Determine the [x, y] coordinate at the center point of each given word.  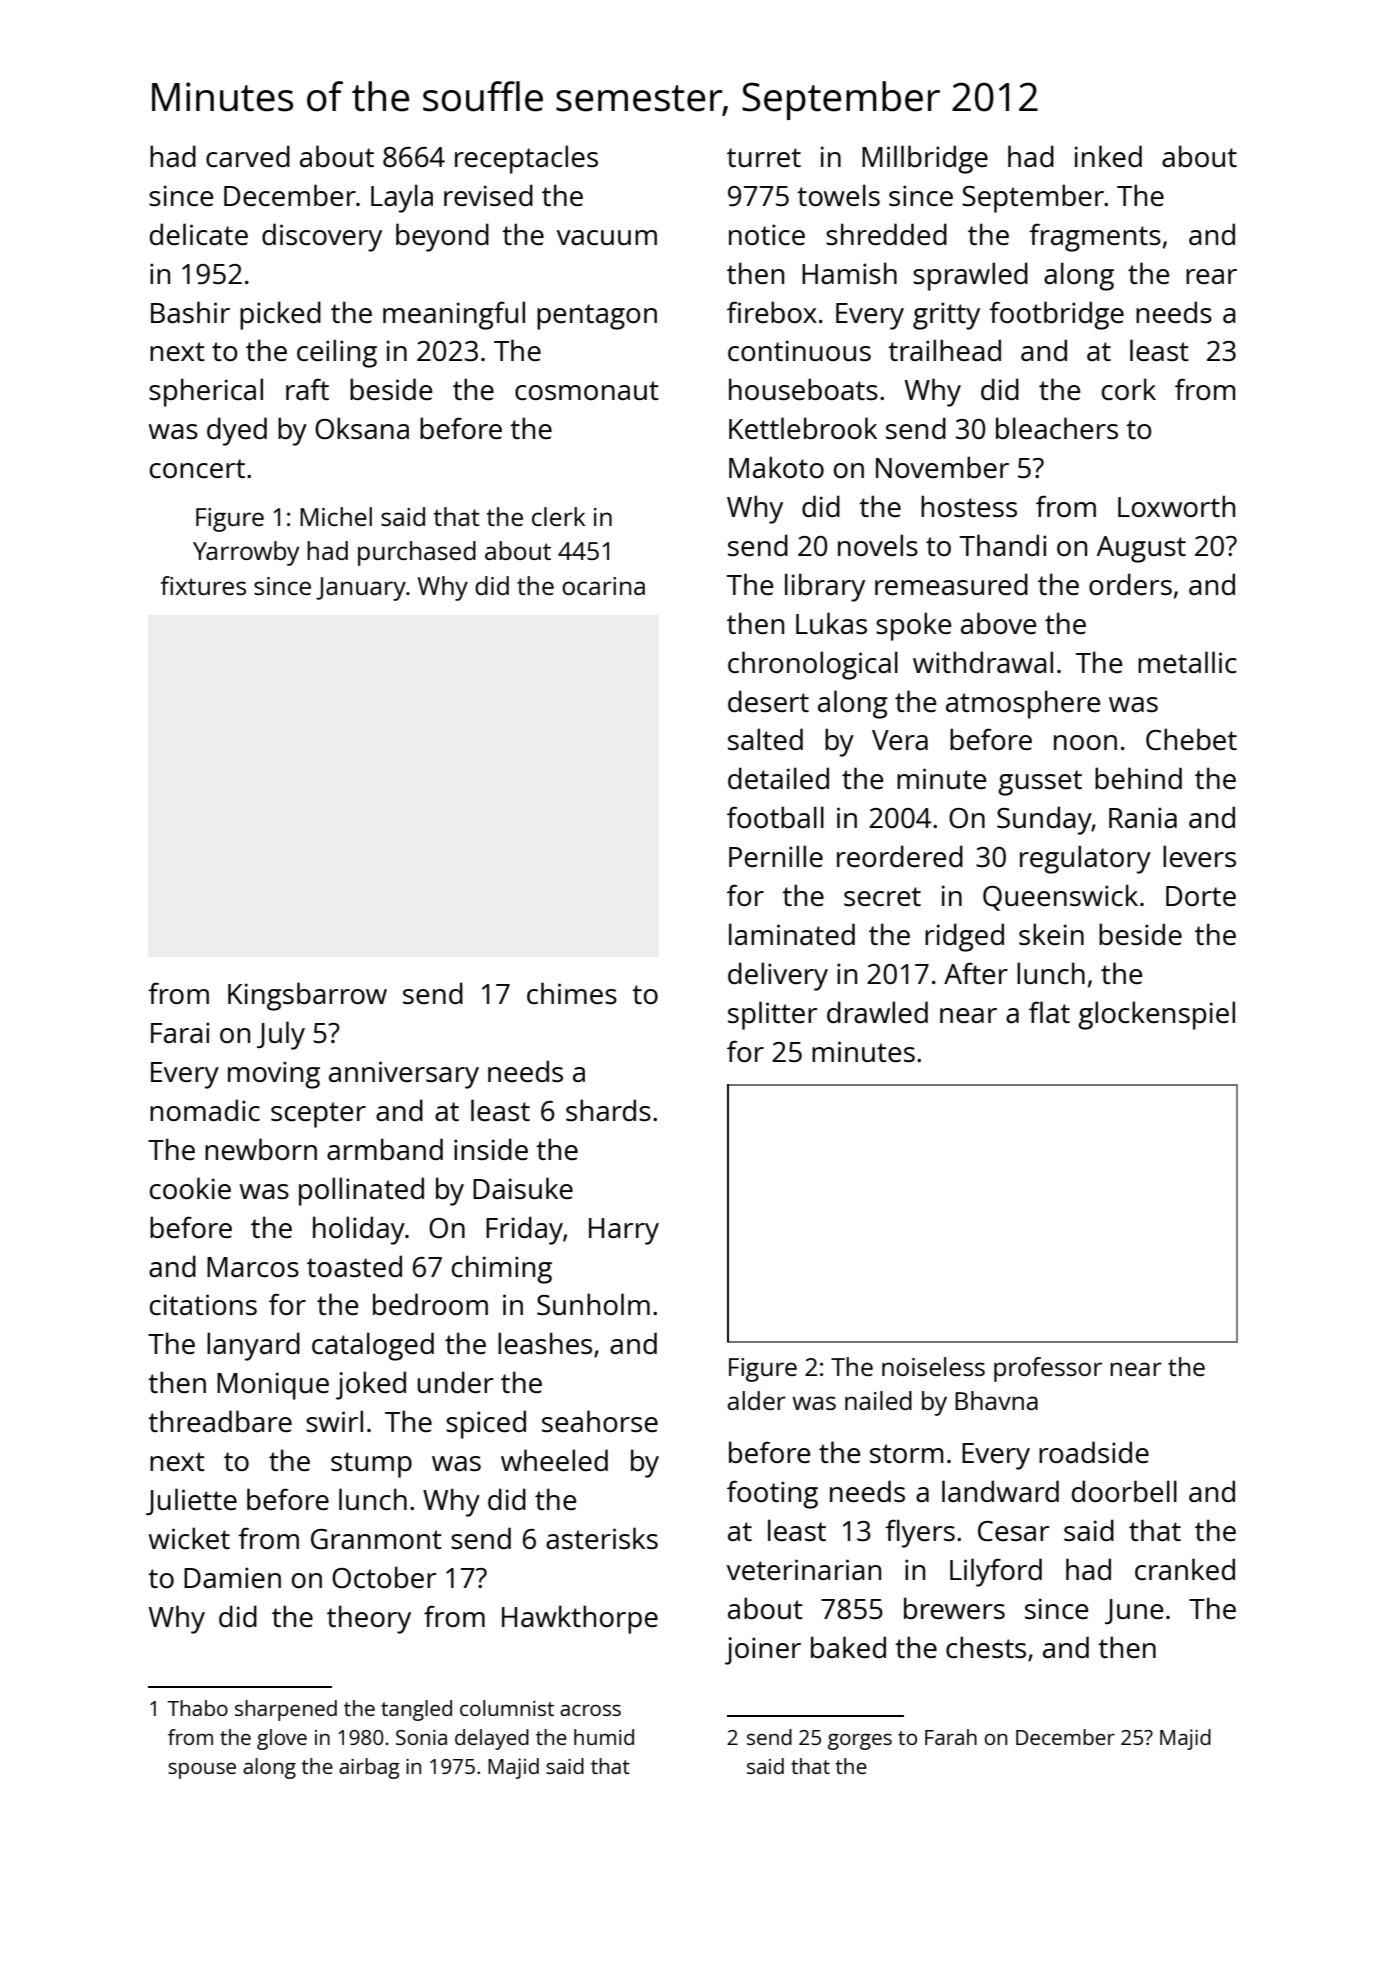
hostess [969, 506]
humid [604, 1737]
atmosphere [1023, 704]
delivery [778, 976]
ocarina [603, 586]
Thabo [198, 1708]
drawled [877, 1012]
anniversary [404, 1075]
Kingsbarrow [307, 996]
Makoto [776, 467]
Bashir [190, 312]
